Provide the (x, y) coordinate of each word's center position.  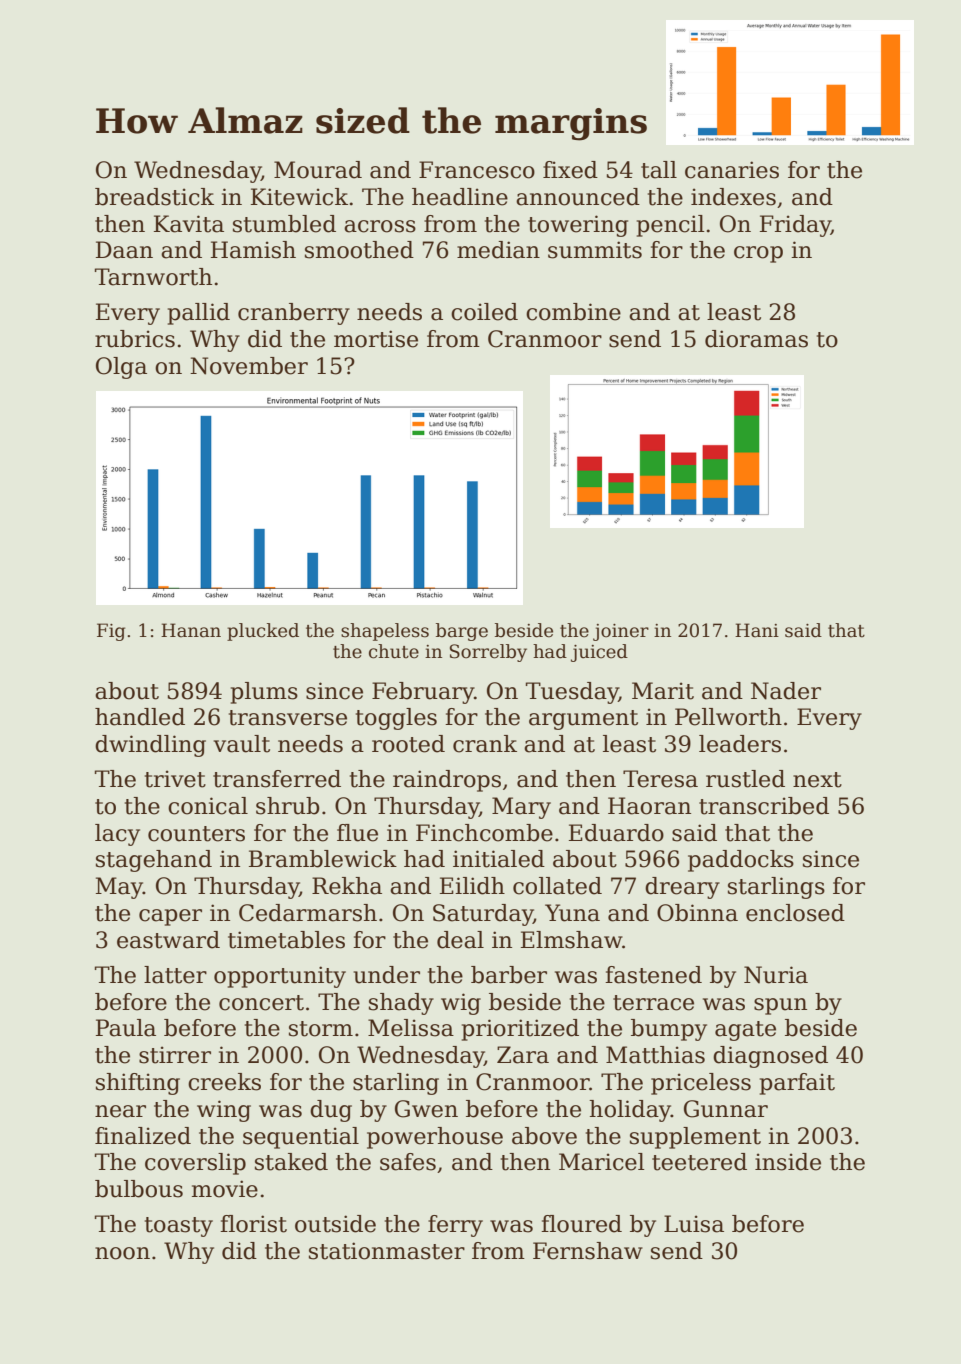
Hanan (191, 630)
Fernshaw (588, 1251)
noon (122, 1253)
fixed (570, 170)
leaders (740, 744)
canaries (732, 170)
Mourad (318, 170)
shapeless (385, 632)
